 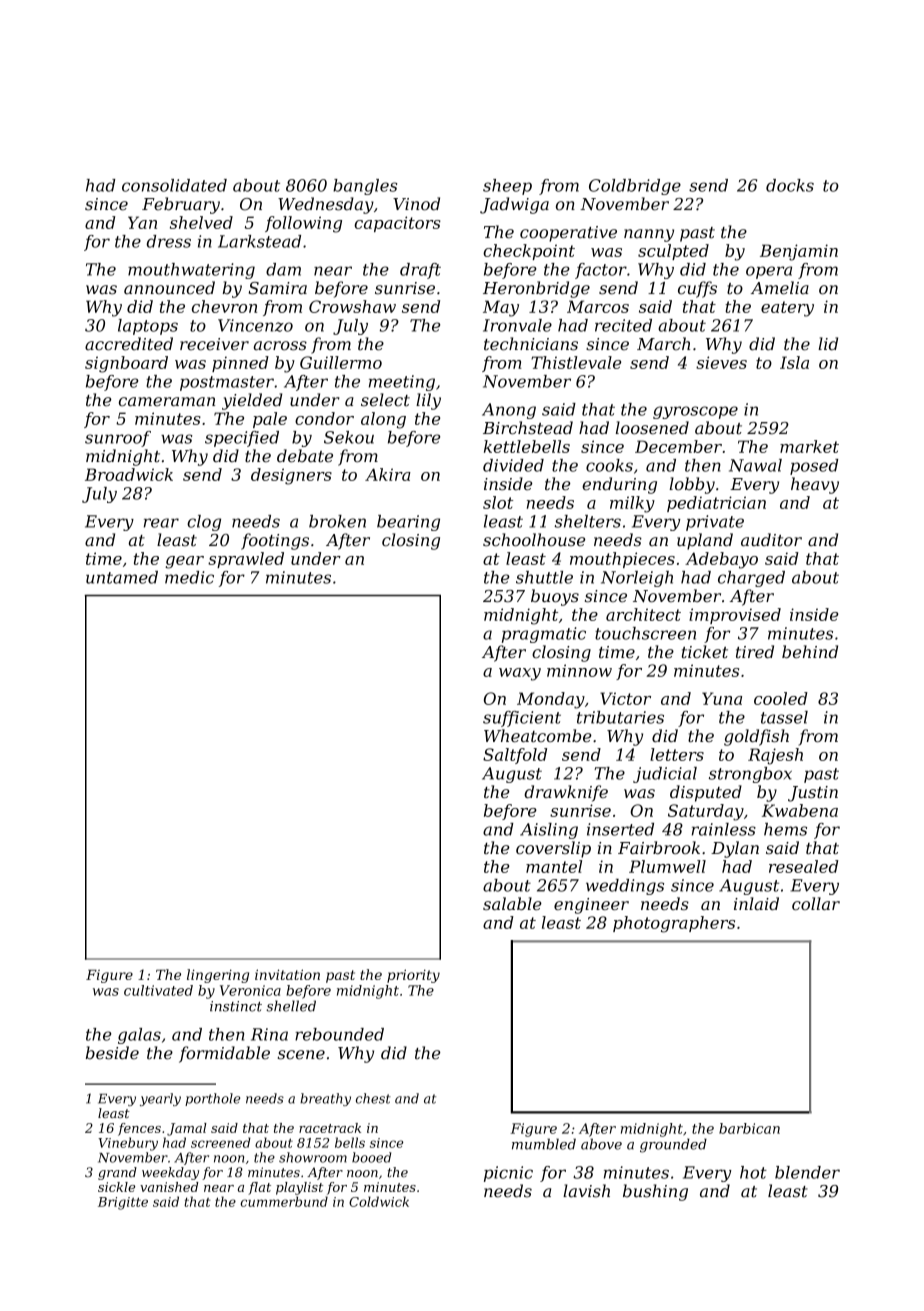 I want to click on accredited, so click(x=129, y=344).
